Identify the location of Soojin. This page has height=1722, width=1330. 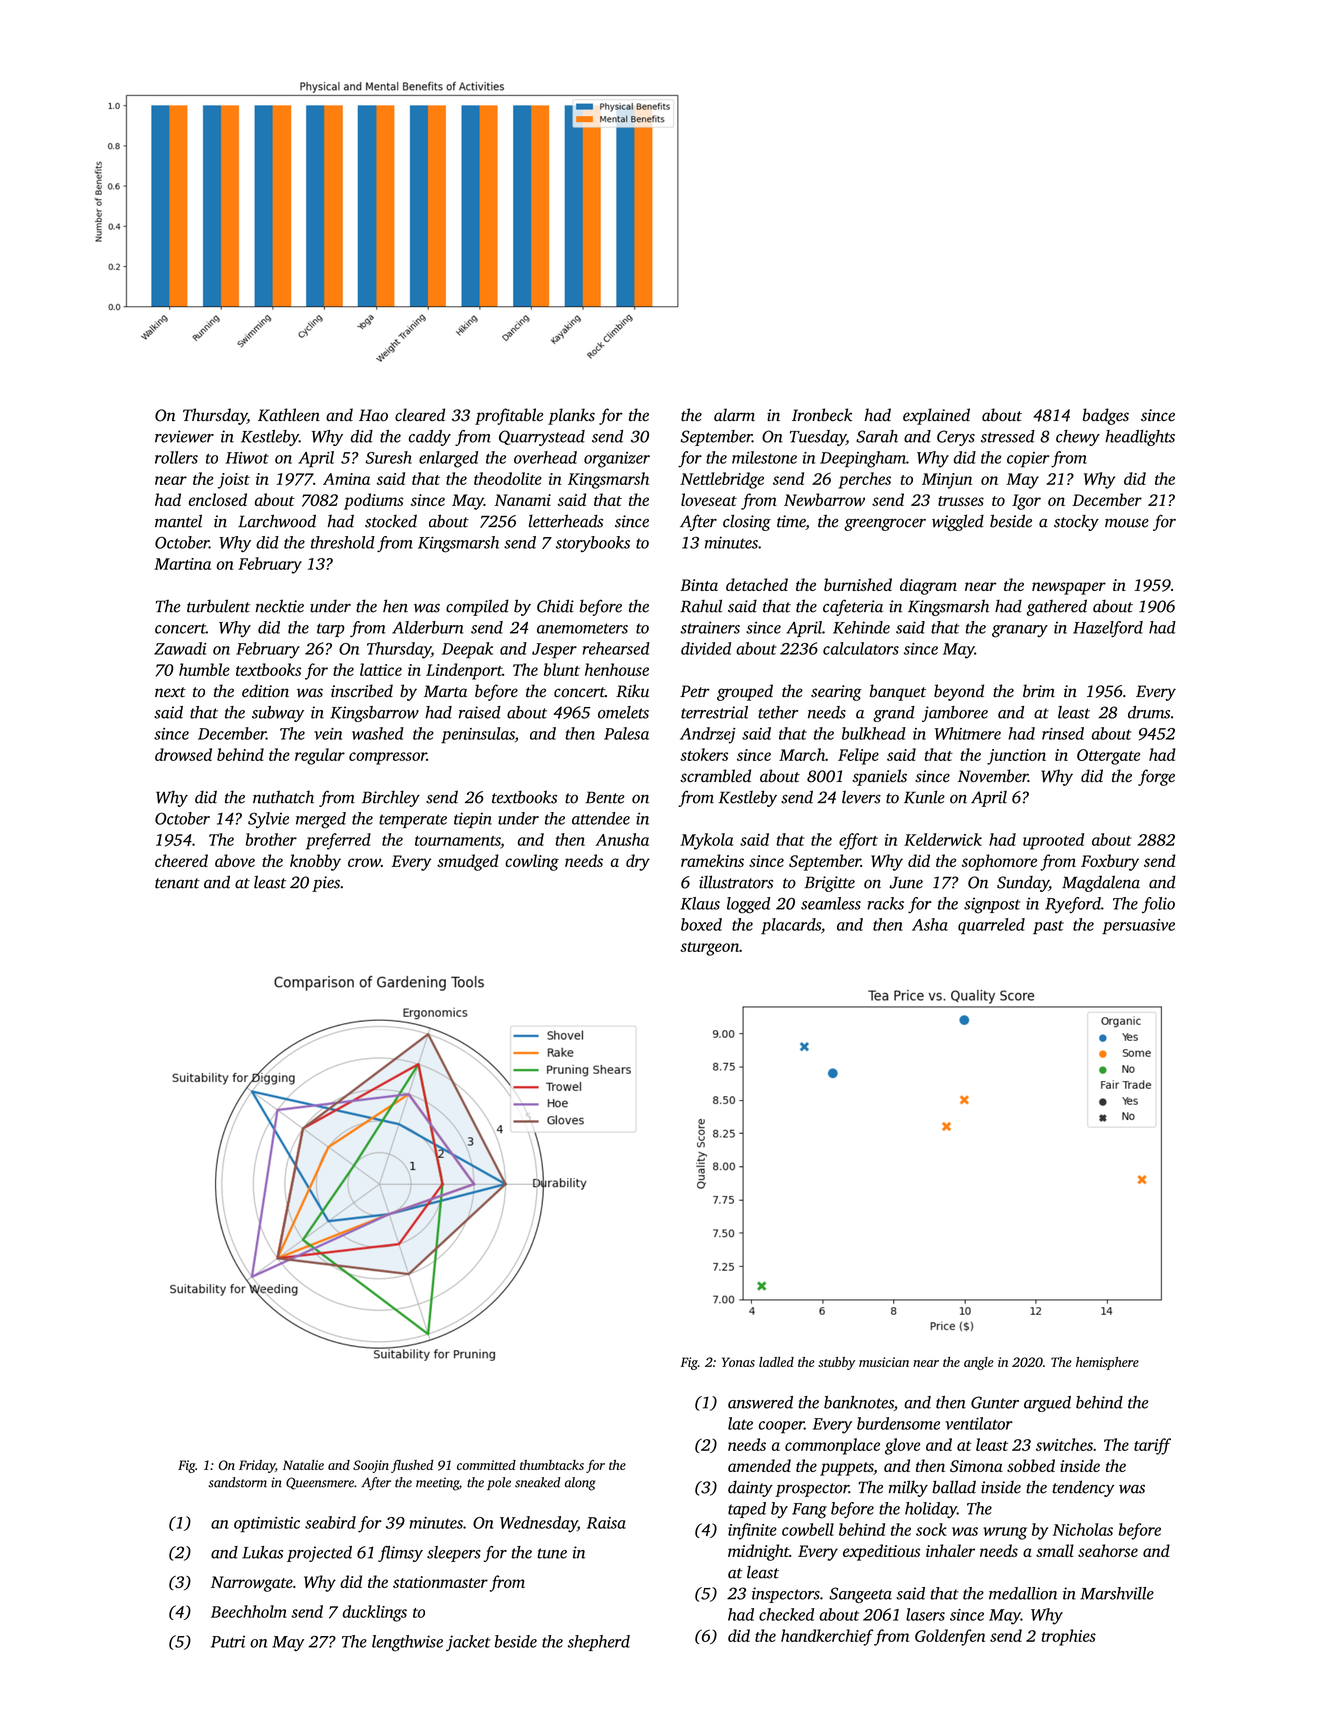
(371, 1466).
